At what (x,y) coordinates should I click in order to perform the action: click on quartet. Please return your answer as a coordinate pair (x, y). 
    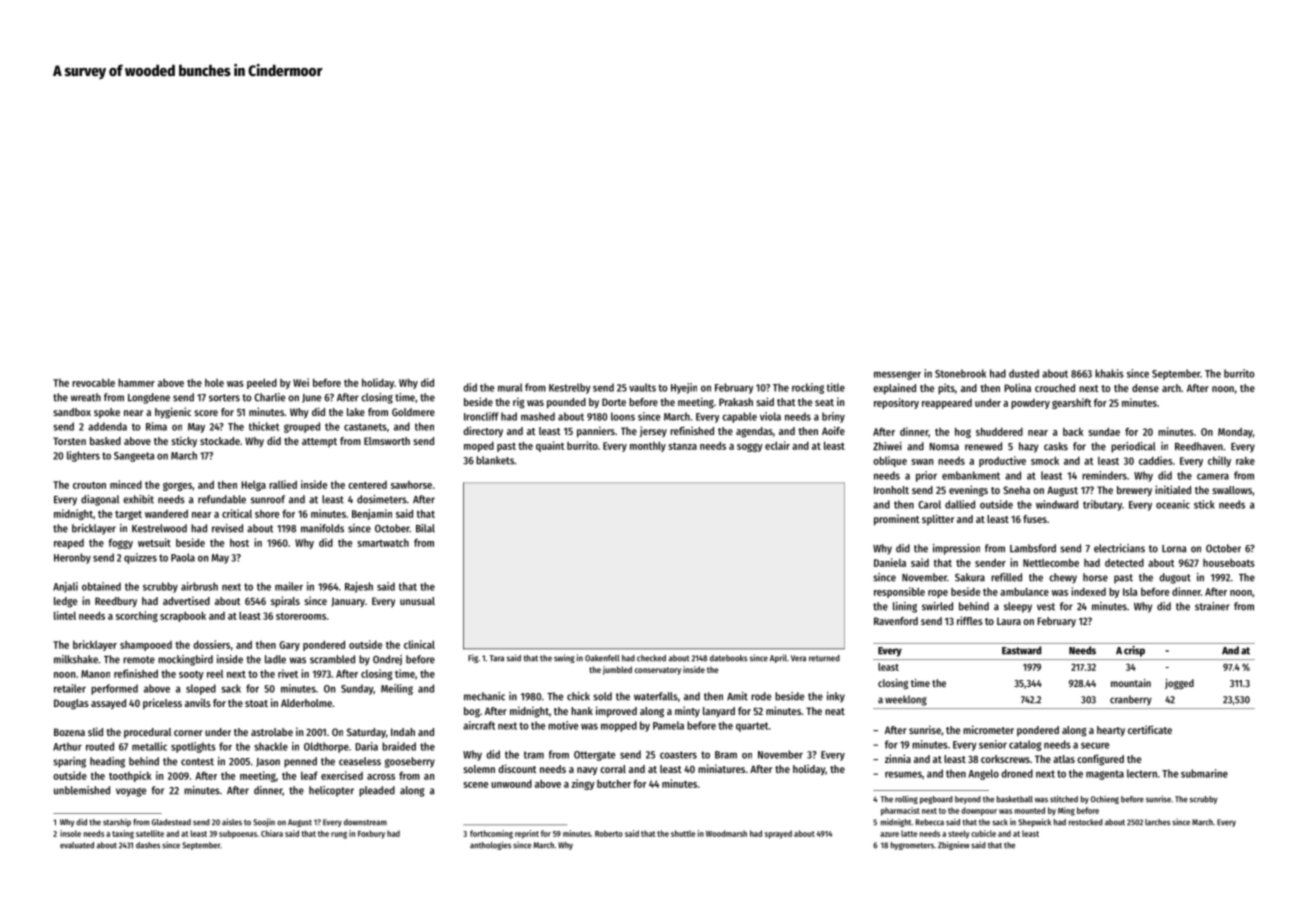
    Looking at the image, I should click on (752, 727).
